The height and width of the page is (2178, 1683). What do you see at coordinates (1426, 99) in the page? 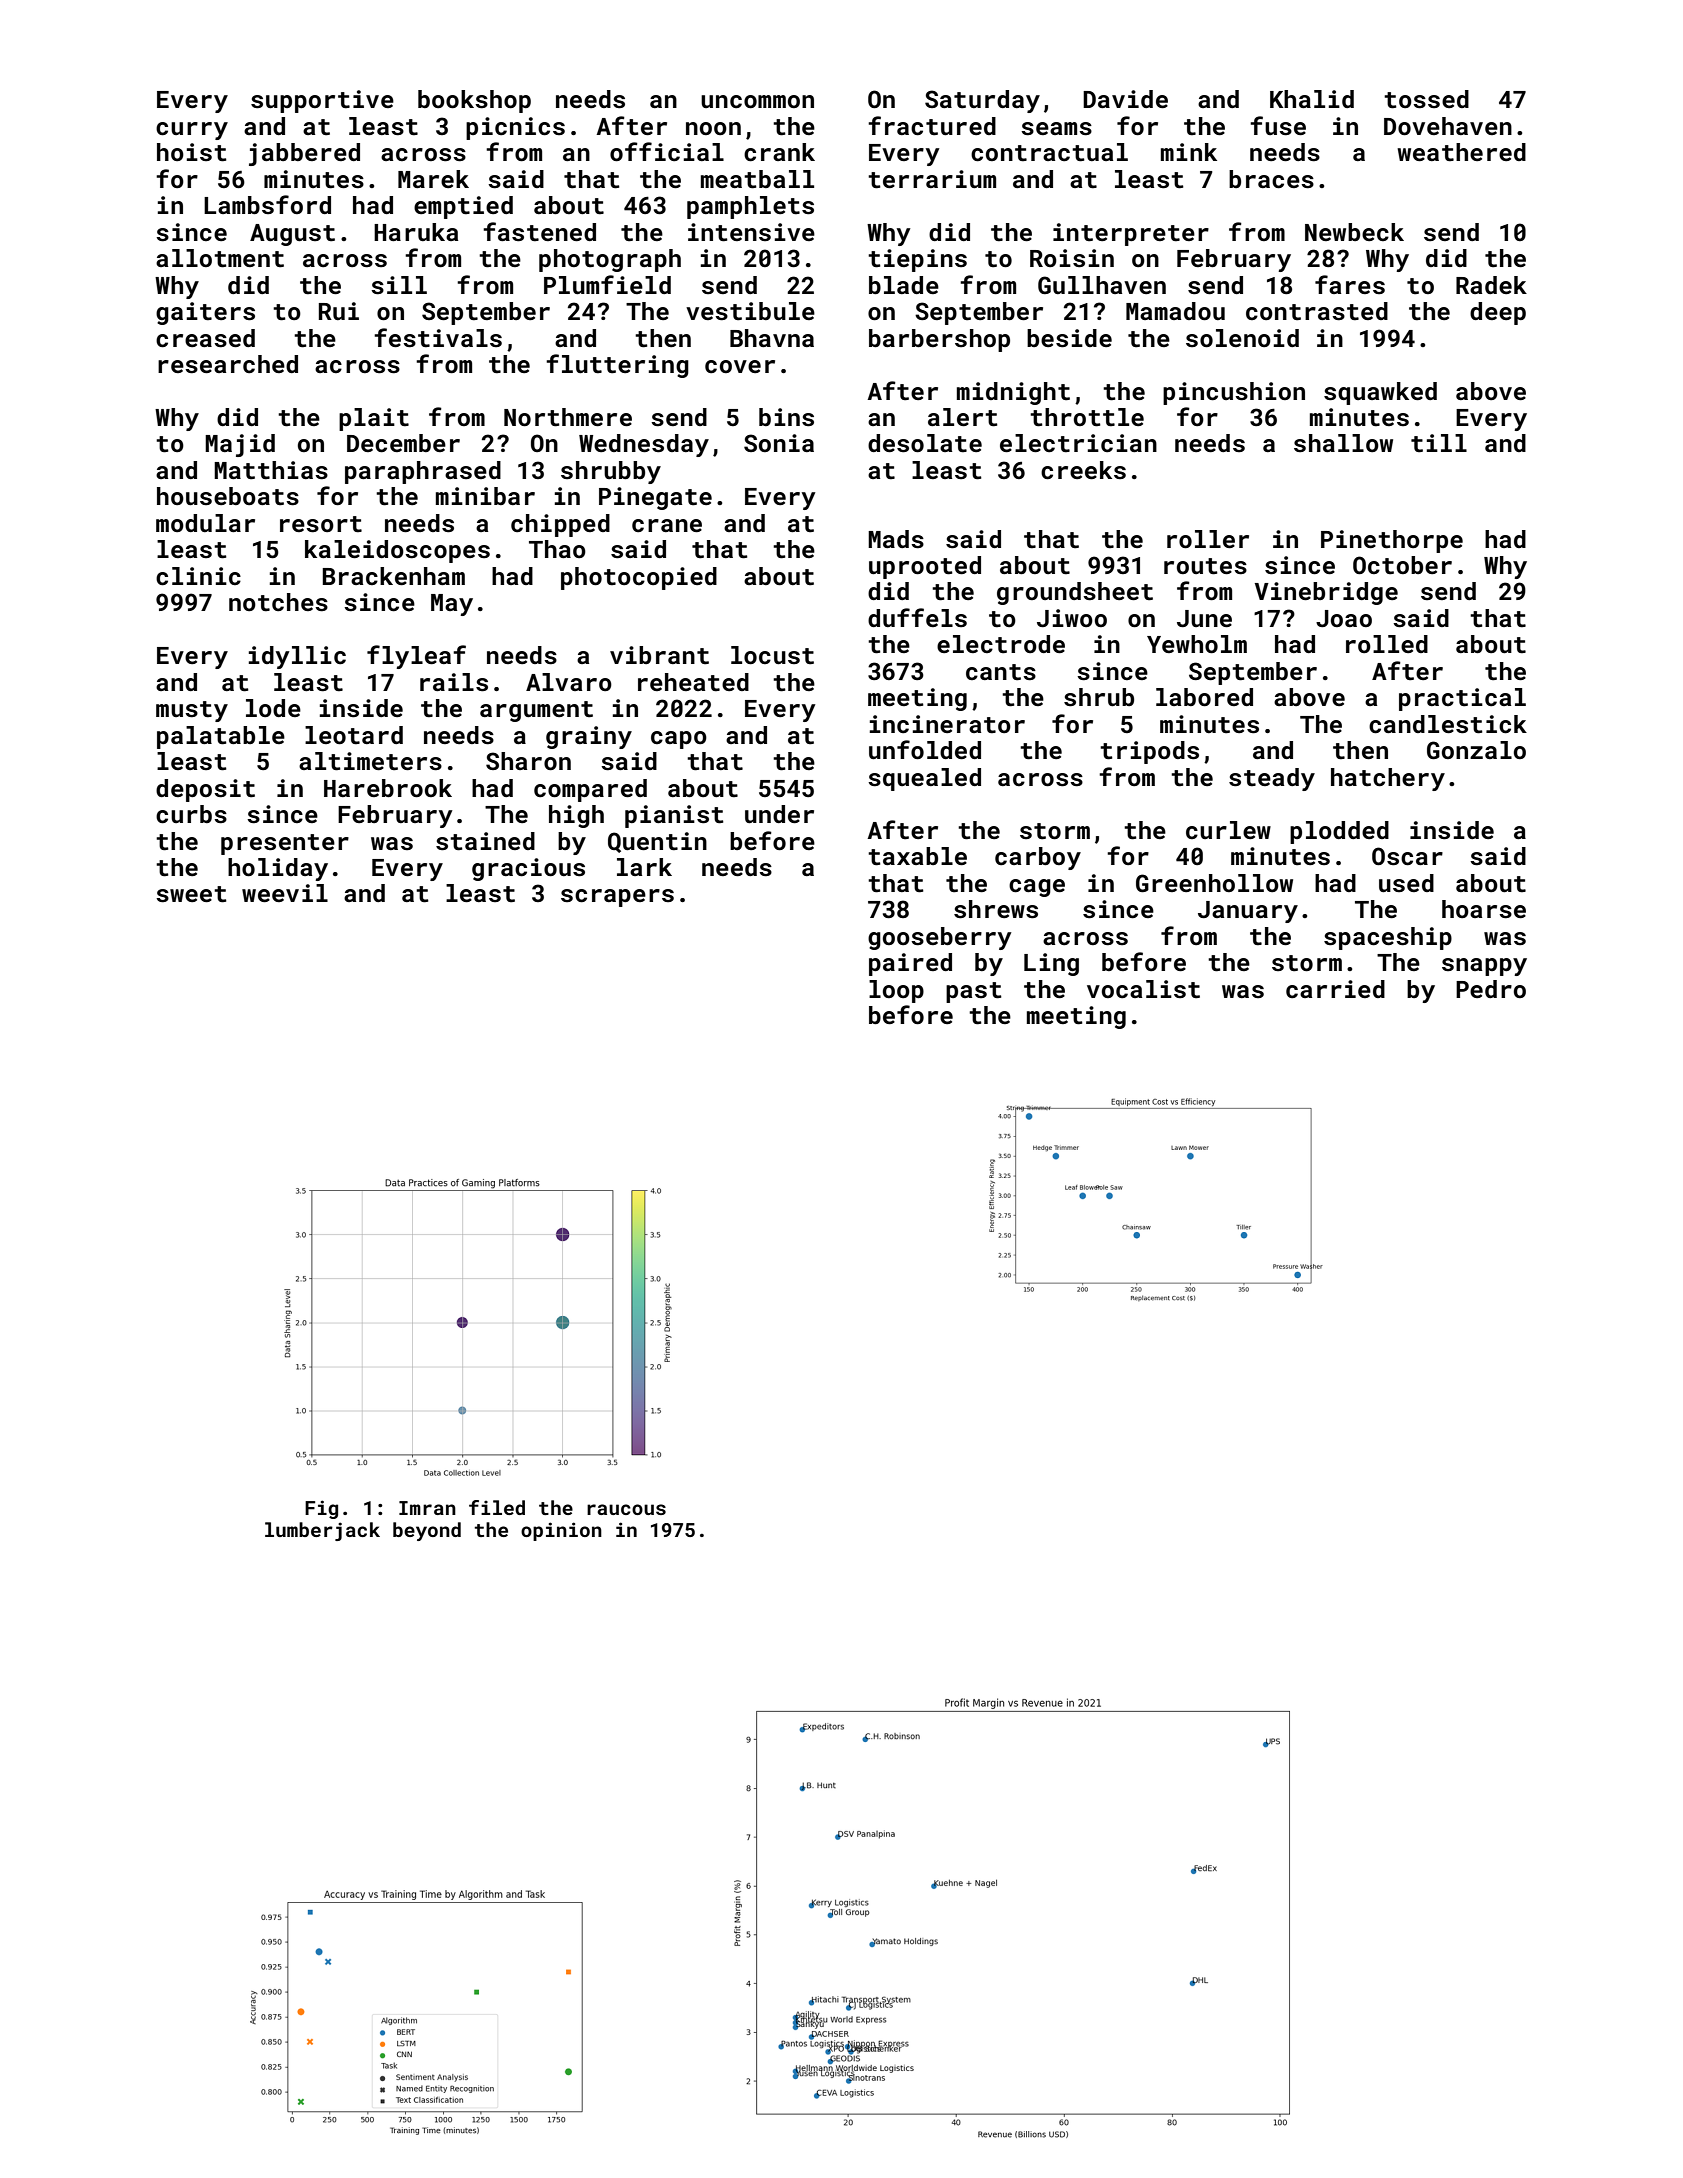
I see `tossed` at bounding box center [1426, 99].
